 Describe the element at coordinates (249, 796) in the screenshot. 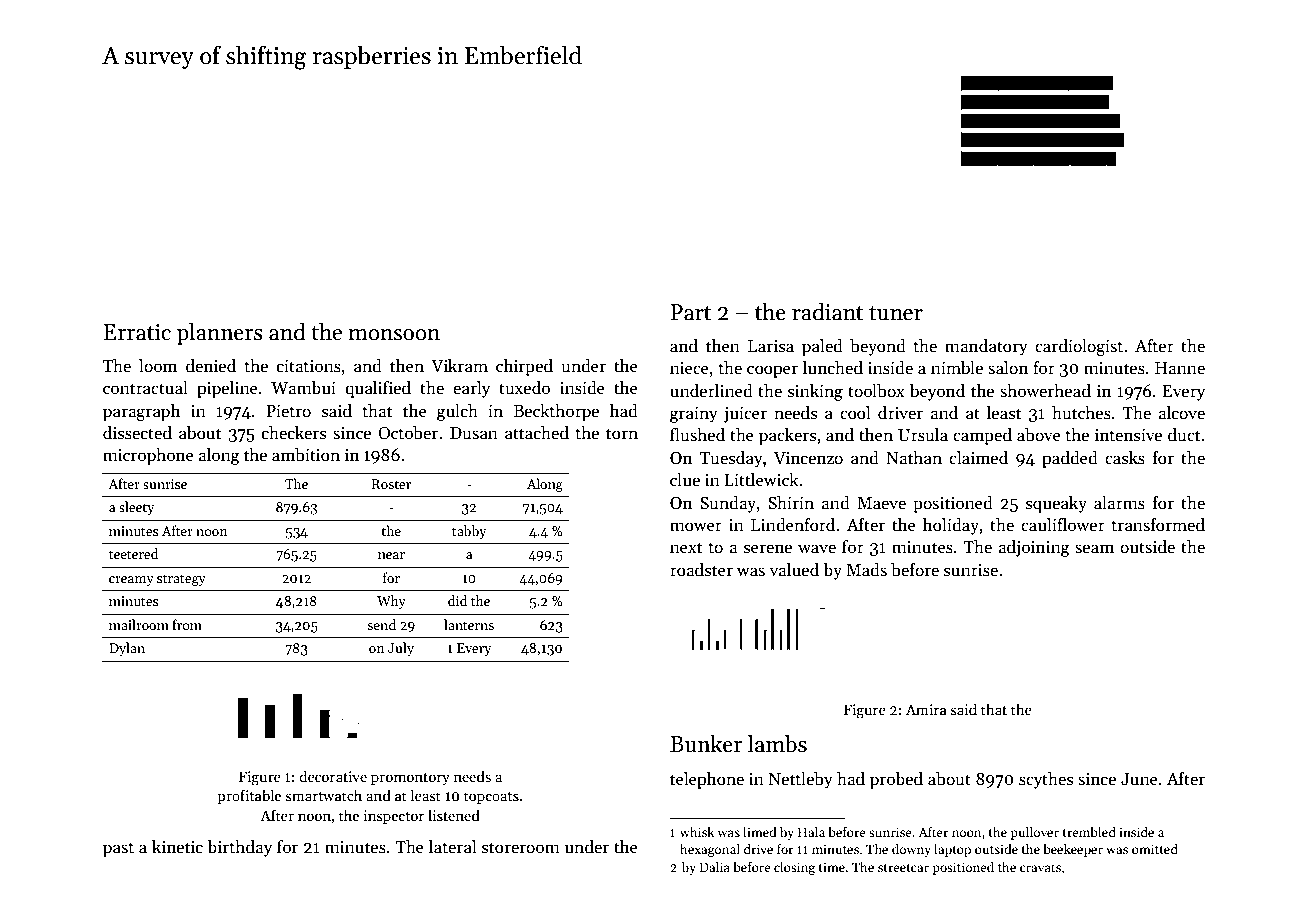

I see `profitable` at that location.
